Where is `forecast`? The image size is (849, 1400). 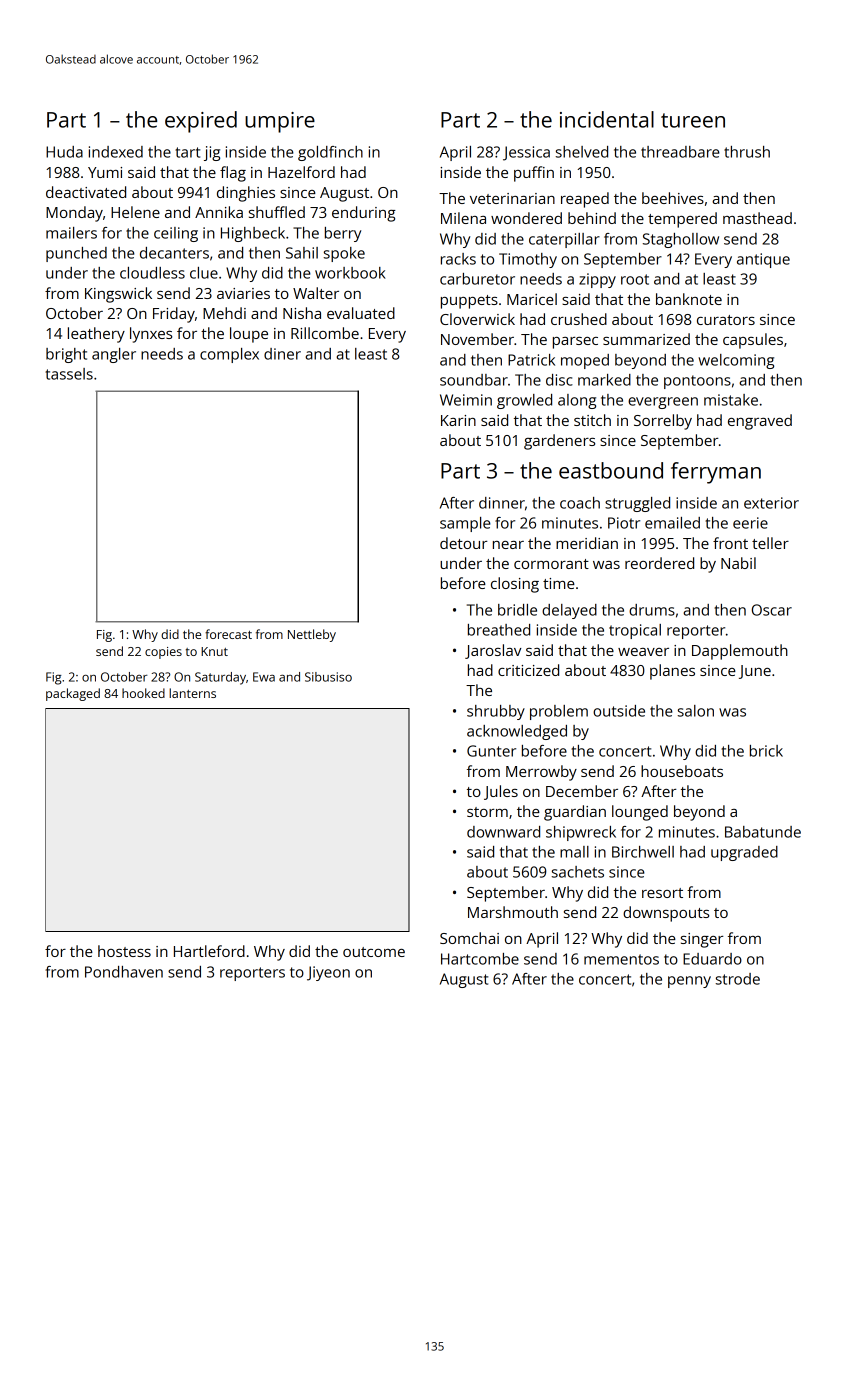
forecast is located at coordinates (228, 634).
